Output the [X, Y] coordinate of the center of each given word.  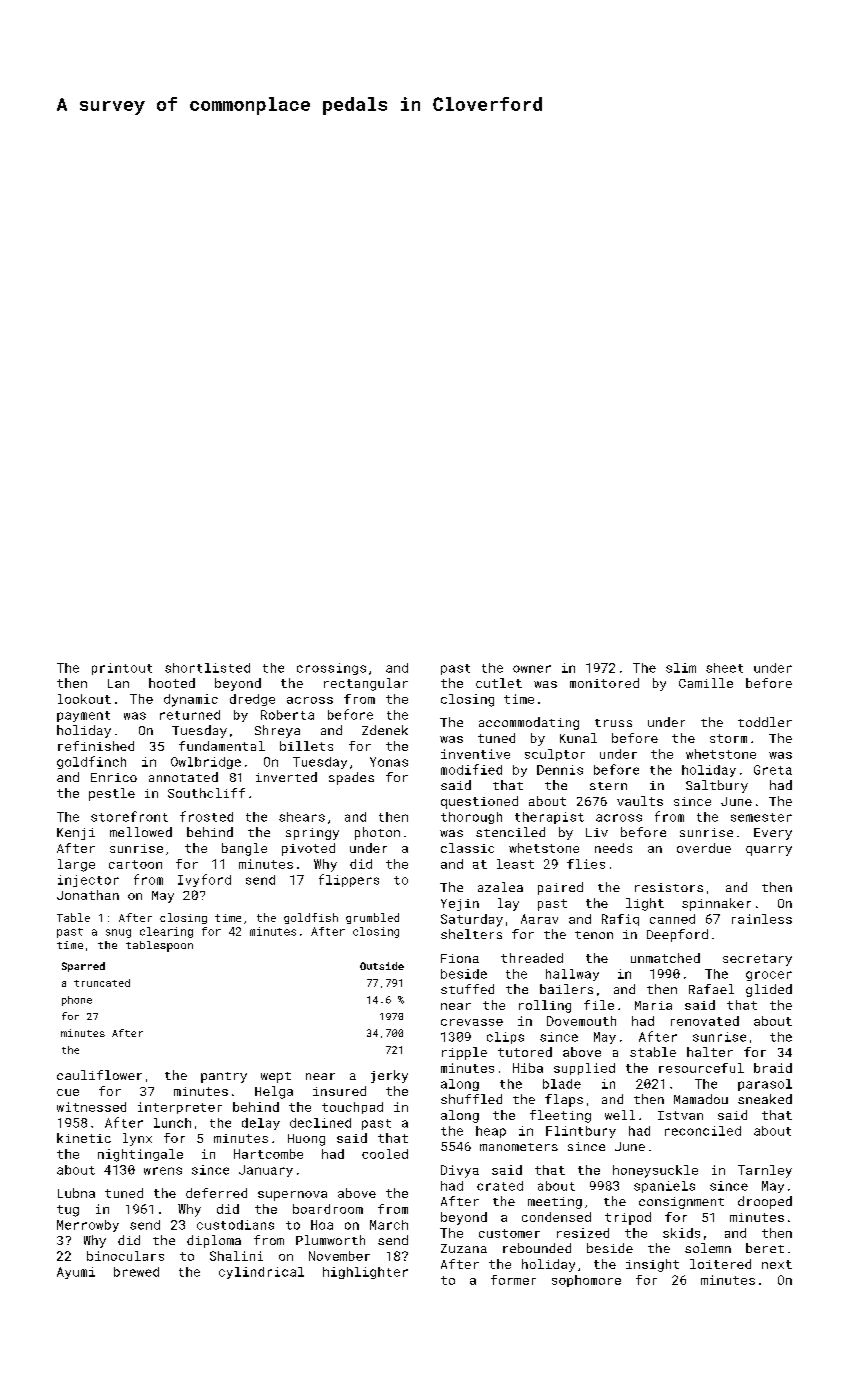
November [339, 1256]
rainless [762, 919]
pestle [112, 794]
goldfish [311, 918]
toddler [765, 722]
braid [773, 1068]
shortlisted [207, 668]
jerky [389, 1076]
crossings [331, 669]
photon [377, 833]
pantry [224, 1077]
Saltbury [717, 786]
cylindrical [261, 1273]
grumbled [372, 918]
